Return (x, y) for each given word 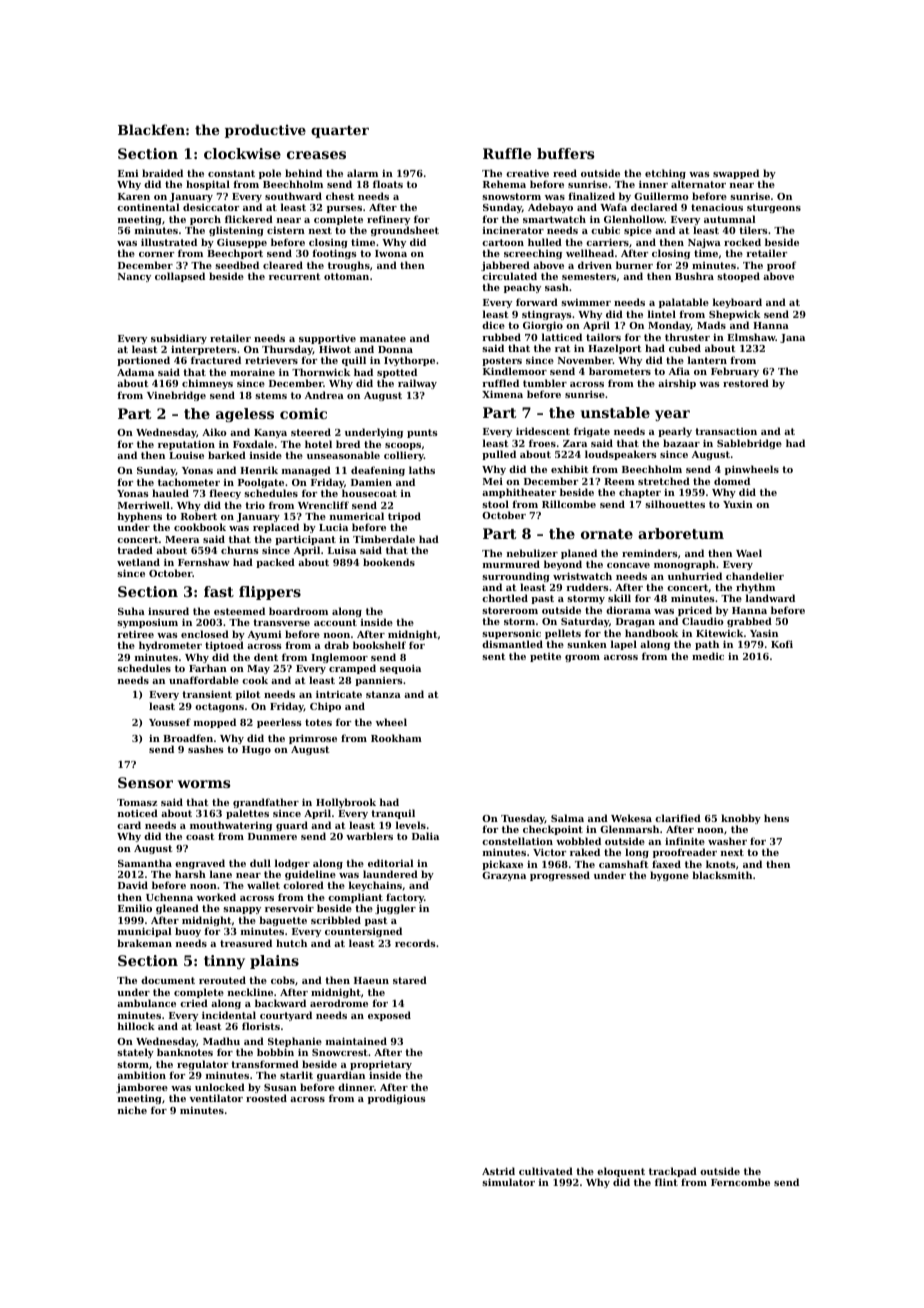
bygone (669, 876)
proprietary (381, 1065)
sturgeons (774, 208)
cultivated (546, 1171)
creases (316, 155)
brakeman (144, 943)
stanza (383, 694)
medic (708, 656)
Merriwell (144, 505)
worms (204, 784)
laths (422, 470)
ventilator (216, 1098)
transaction (726, 431)
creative (527, 173)
